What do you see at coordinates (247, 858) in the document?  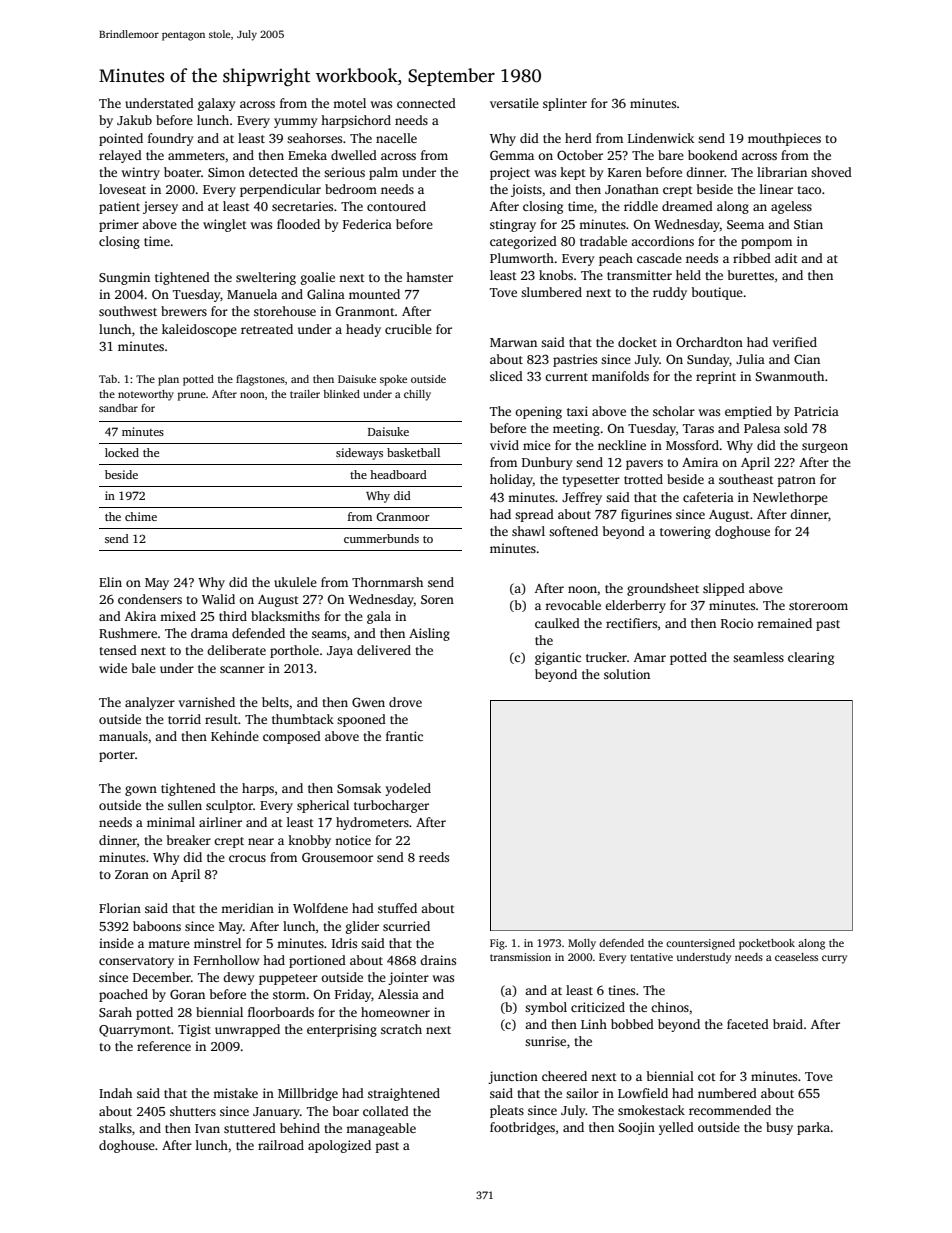 I see `crocus` at bounding box center [247, 858].
